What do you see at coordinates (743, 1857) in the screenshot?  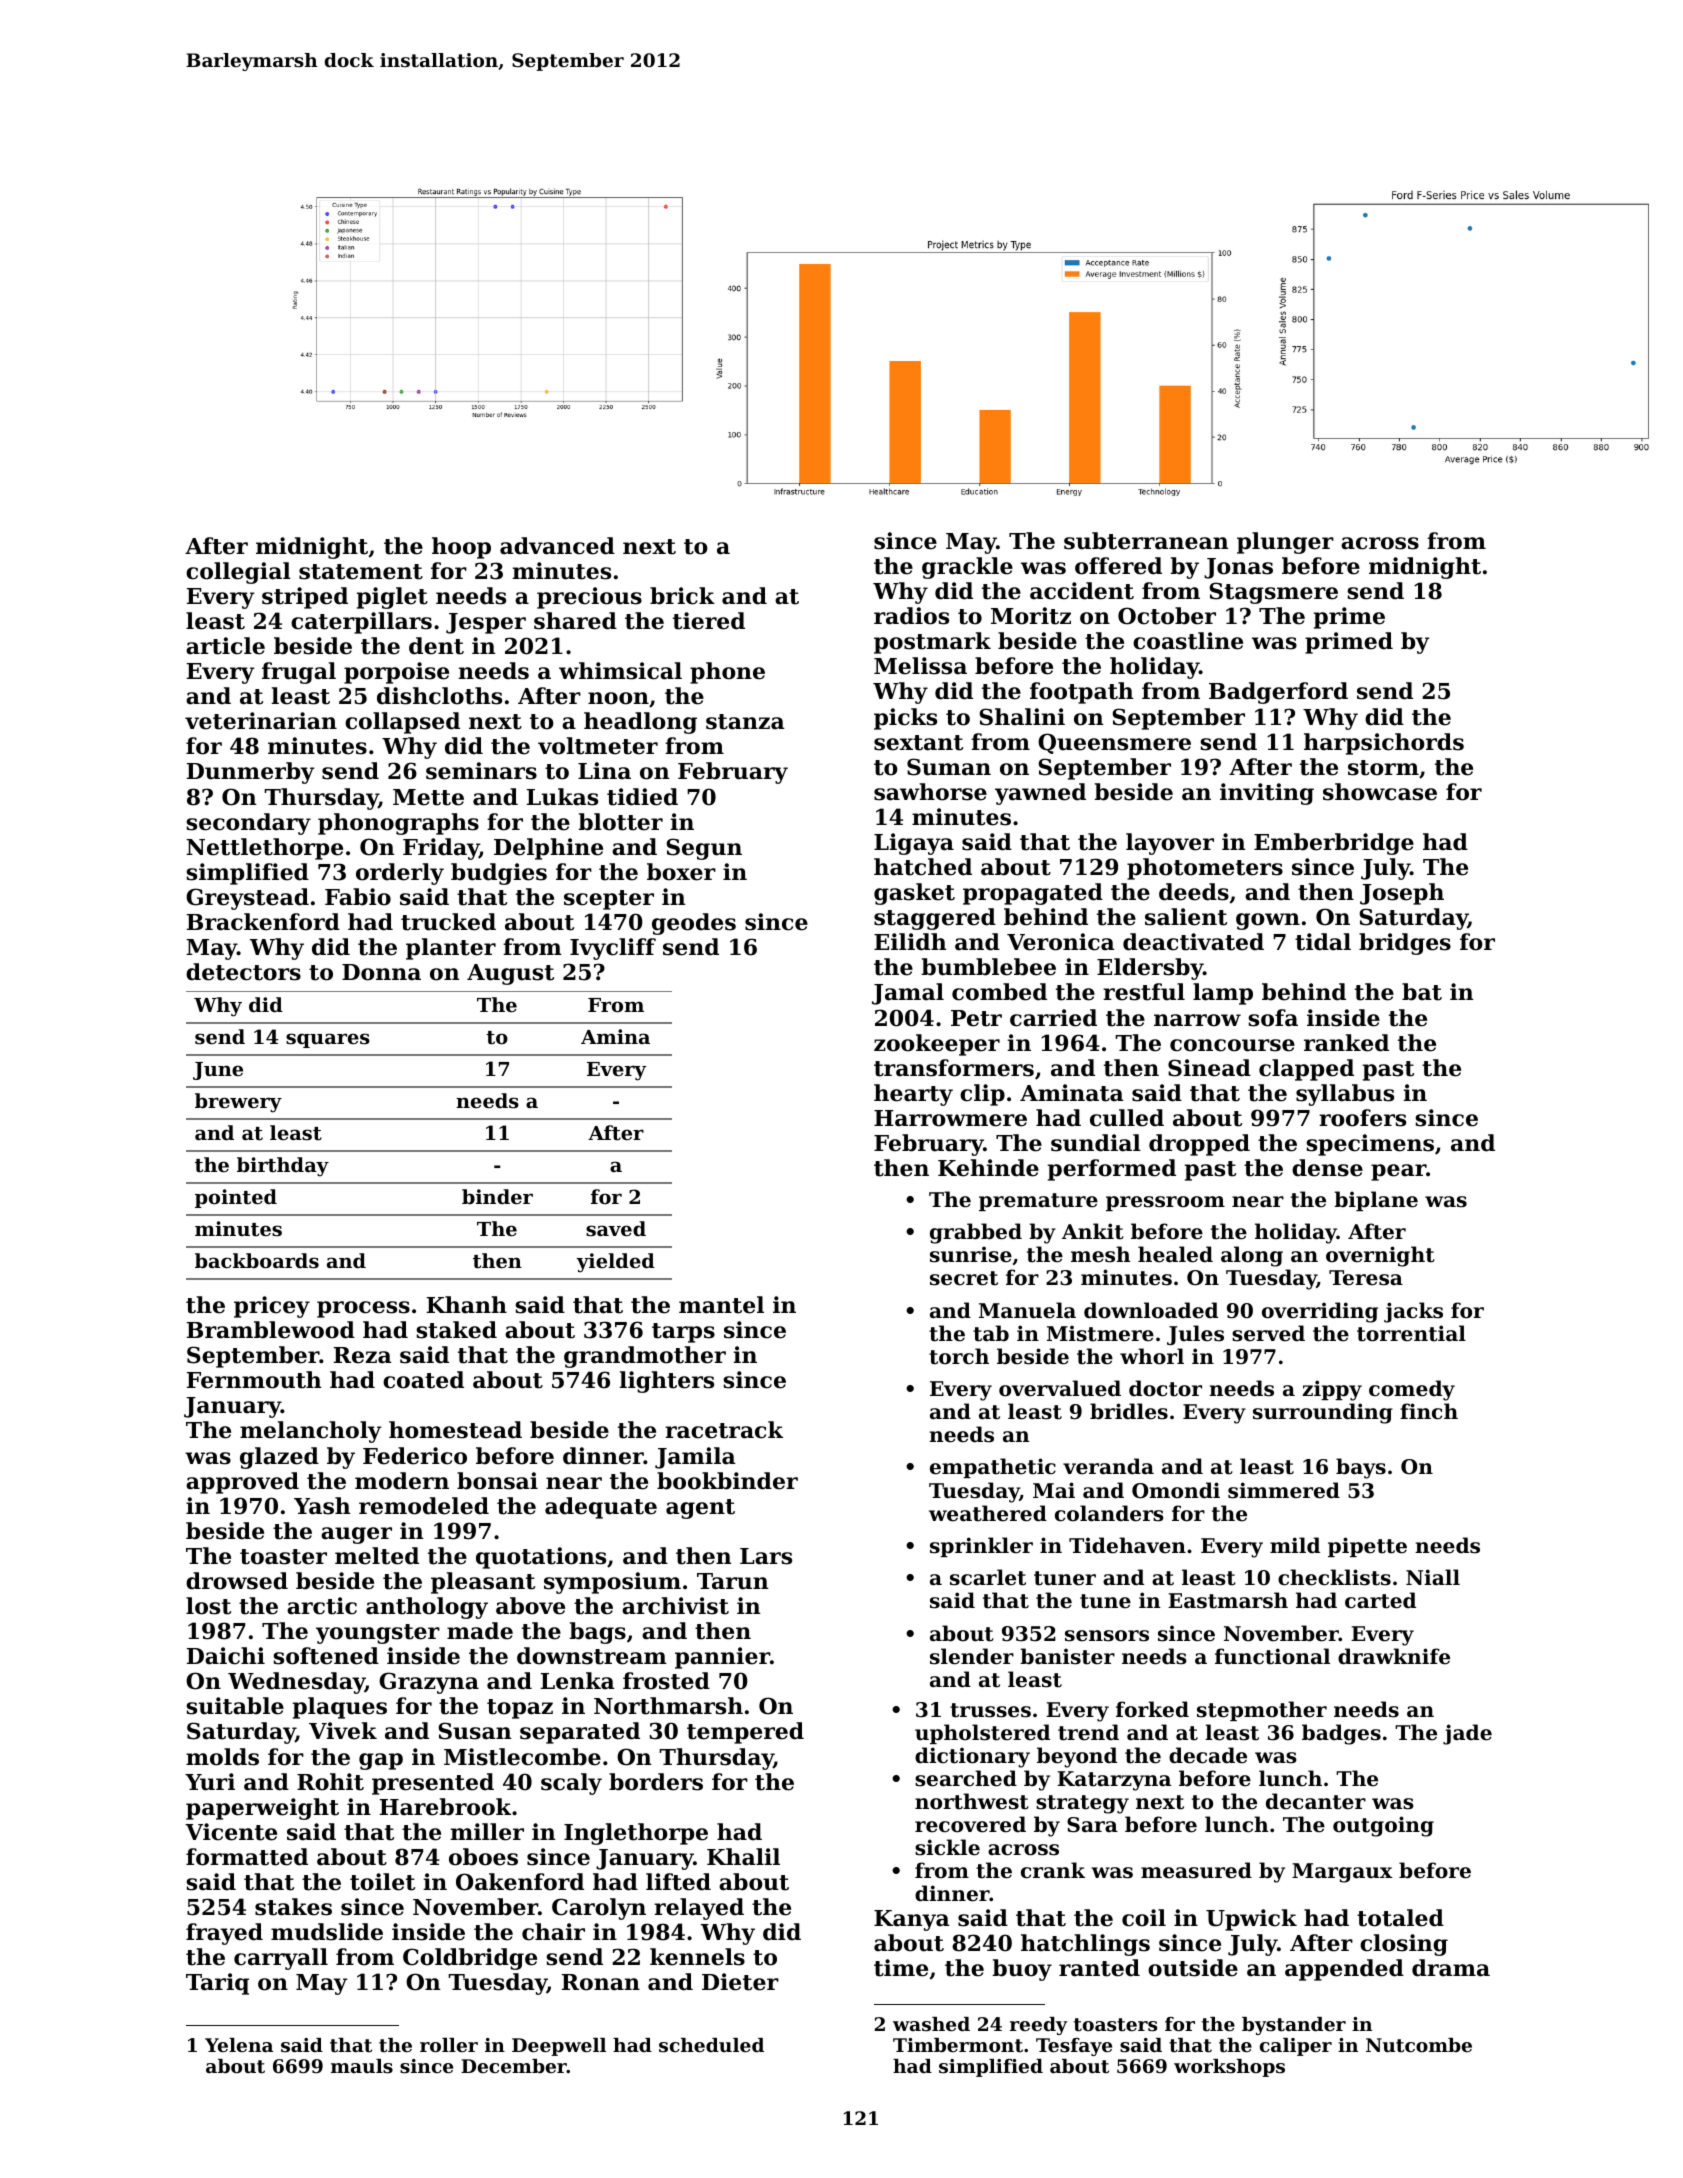 I see `Khalil` at bounding box center [743, 1857].
